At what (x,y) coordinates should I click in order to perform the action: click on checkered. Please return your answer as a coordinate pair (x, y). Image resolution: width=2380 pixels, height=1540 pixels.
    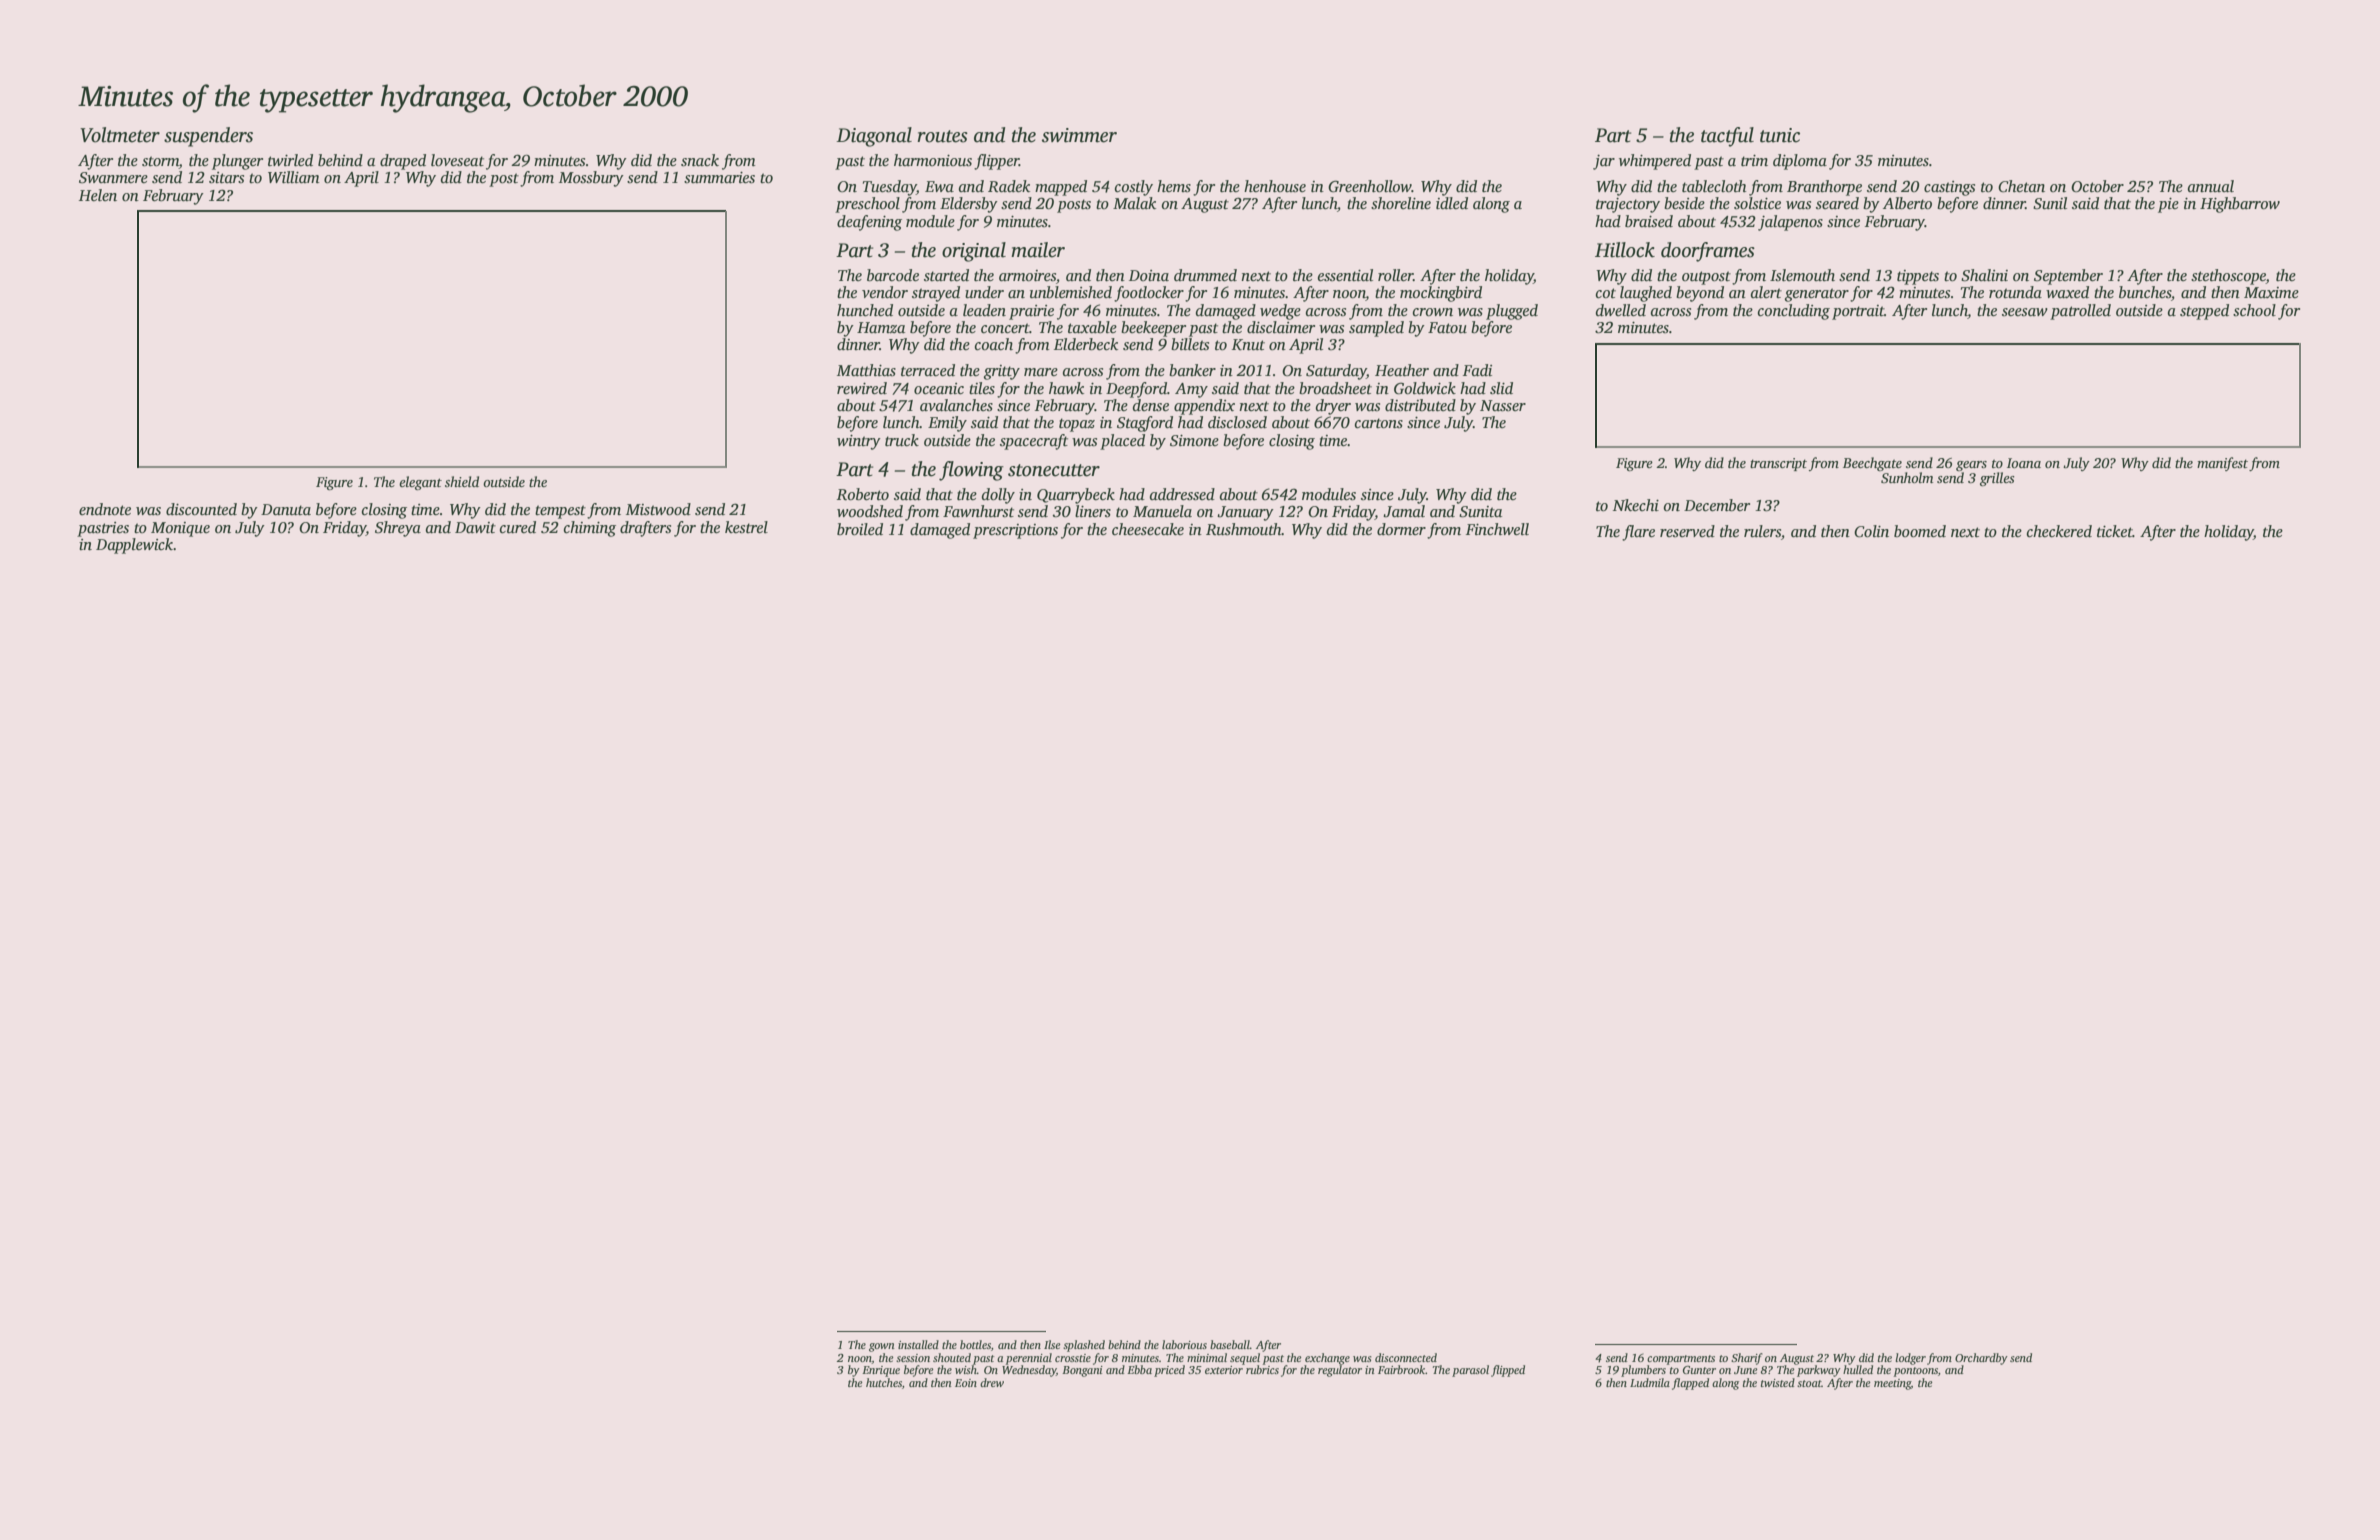
    Looking at the image, I should click on (2059, 531).
